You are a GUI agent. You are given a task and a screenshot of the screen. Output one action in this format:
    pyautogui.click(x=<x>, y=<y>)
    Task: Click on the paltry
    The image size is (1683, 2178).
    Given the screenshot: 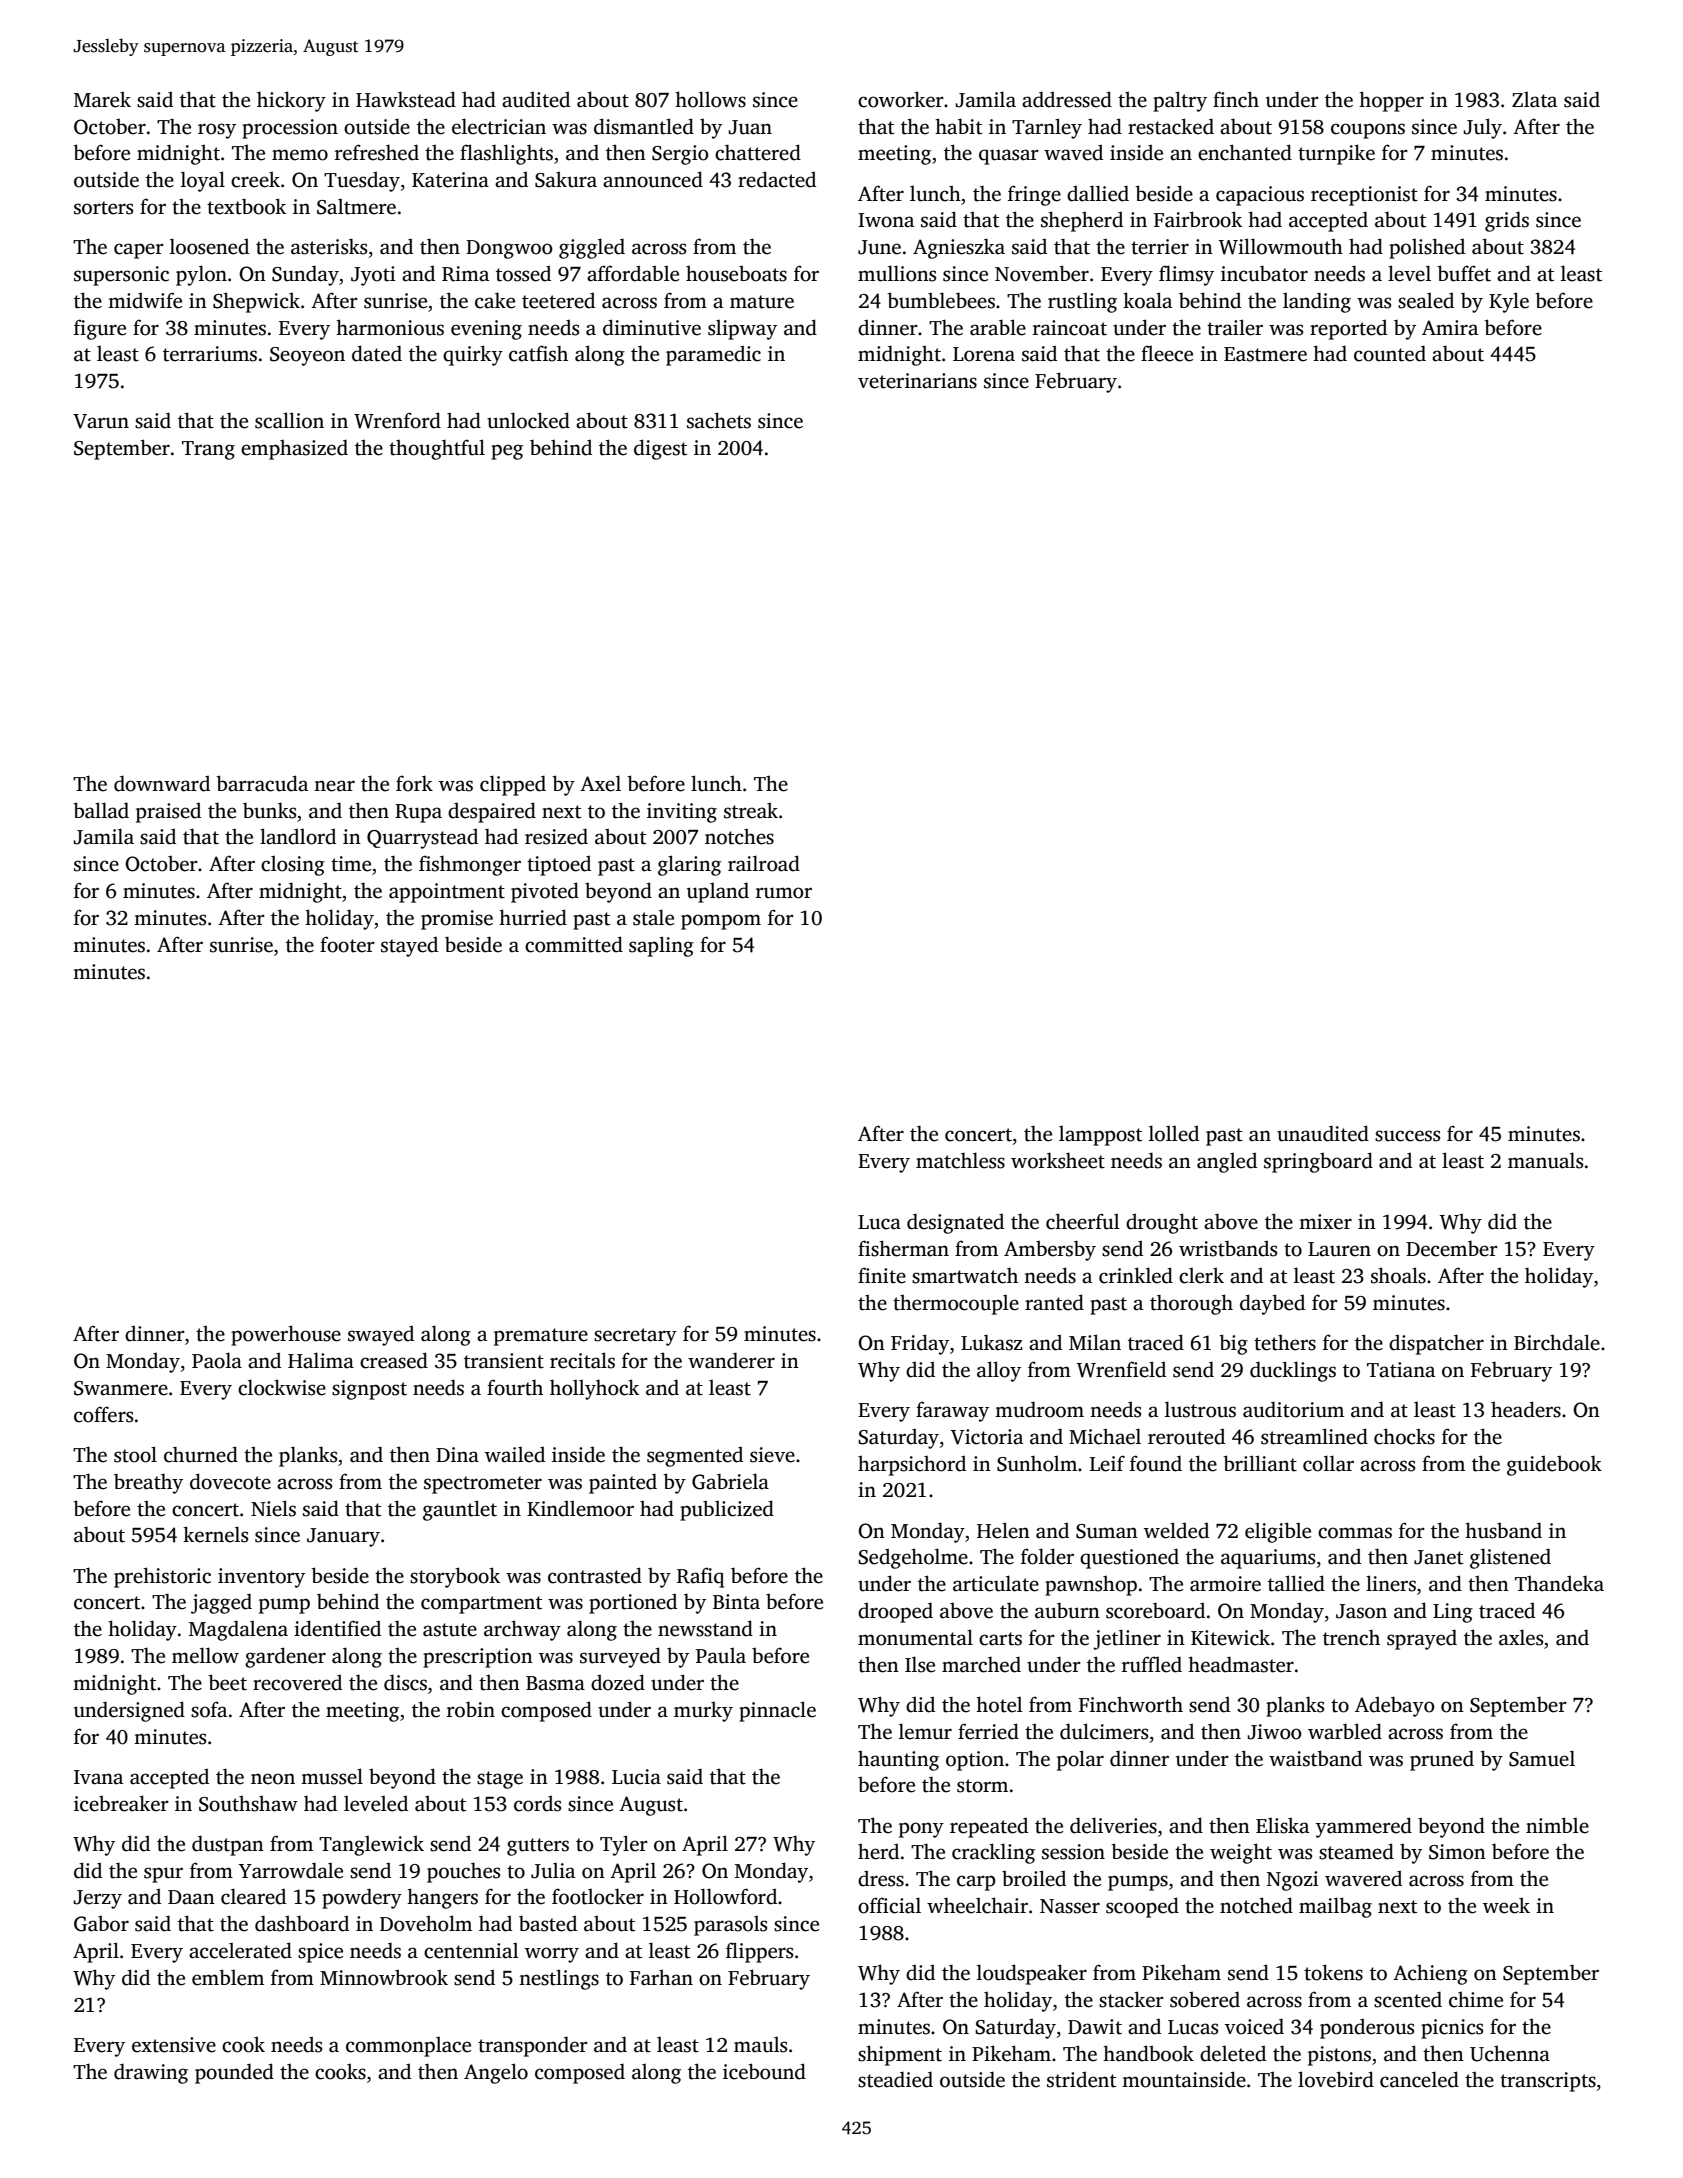 What is the action you would take?
    pyautogui.click(x=1180, y=101)
